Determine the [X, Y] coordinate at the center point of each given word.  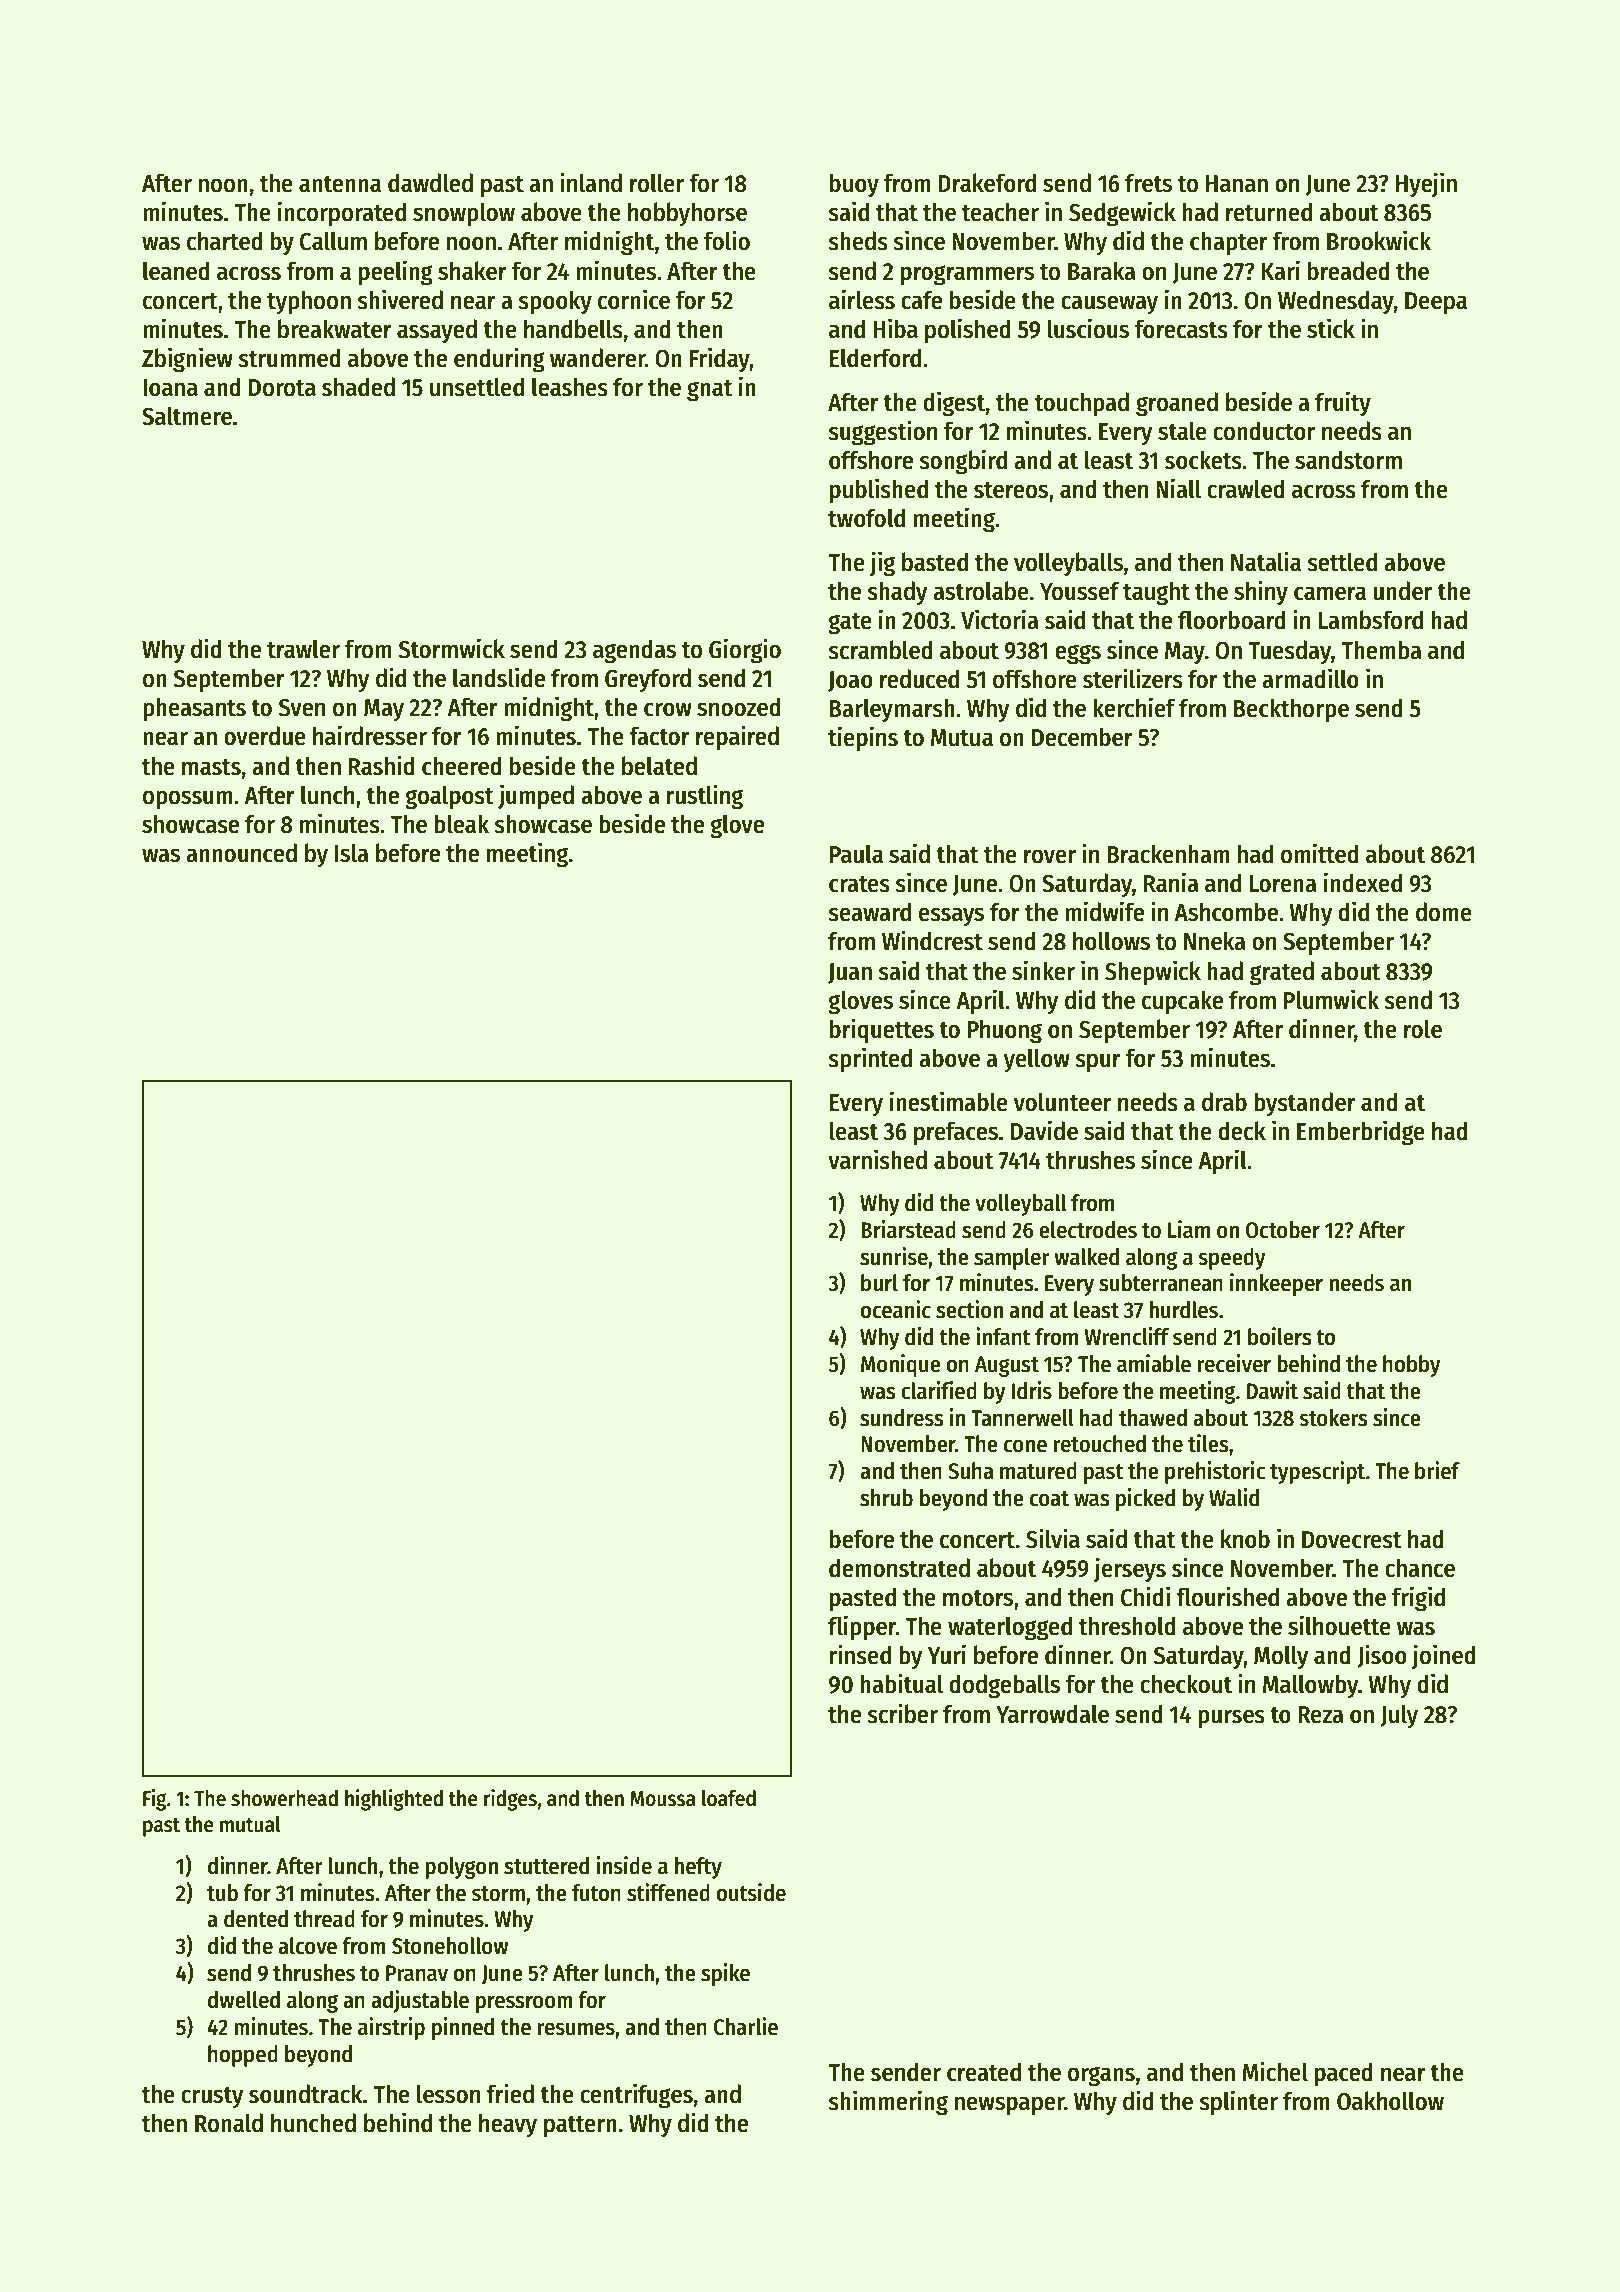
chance [1420, 1568]
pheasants [194, 709]
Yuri [946, 1654]
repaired [737, 738]
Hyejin [1426, 185]
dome [1444, 912]
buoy [854, 185]
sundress [902, 1418]
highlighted [394, 1800]
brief [1437, 1470]
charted [225, 241]
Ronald [229, 2123]
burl [879, 1283]
